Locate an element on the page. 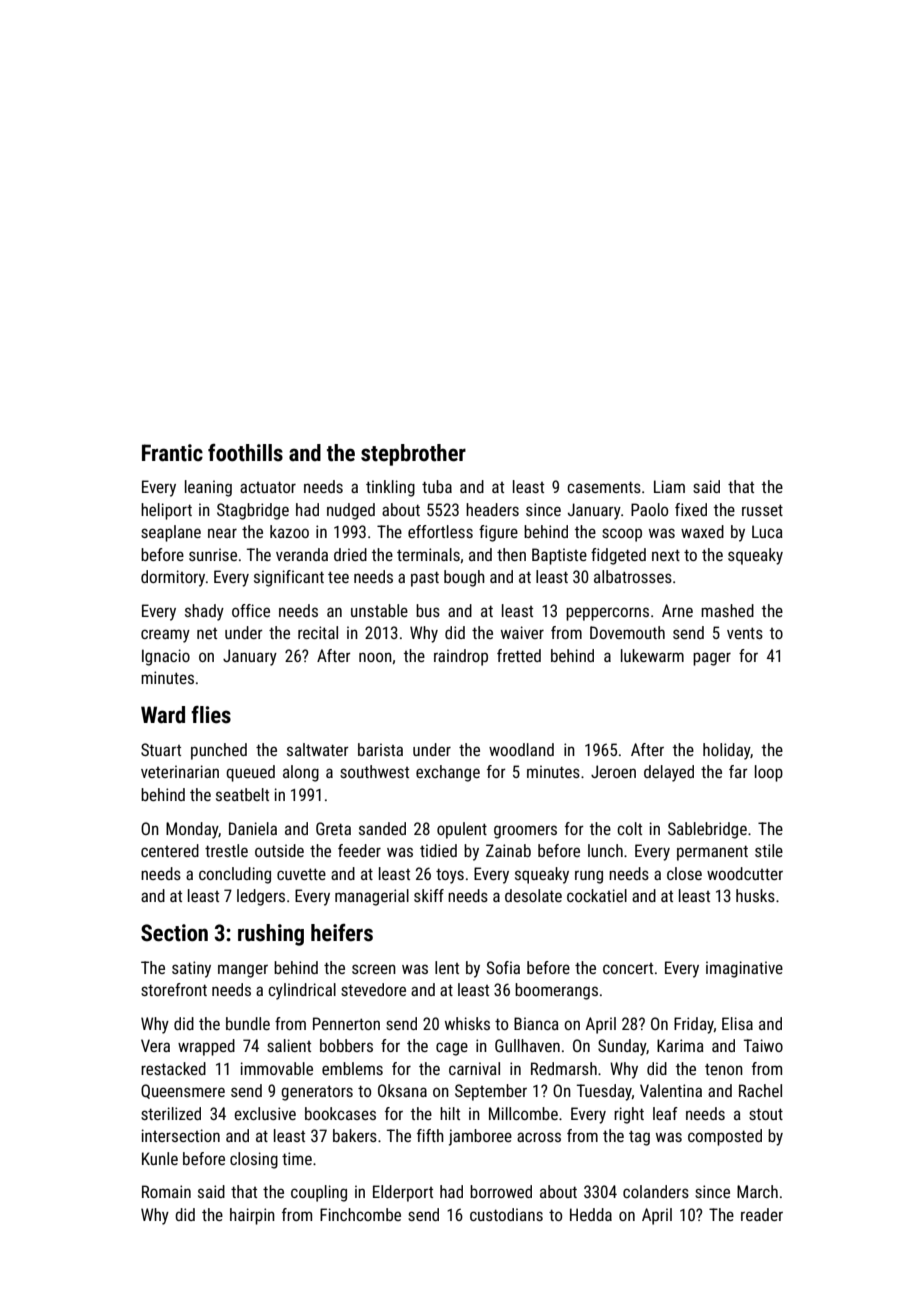  Sablebridge is located at coordinates (707, 830).
